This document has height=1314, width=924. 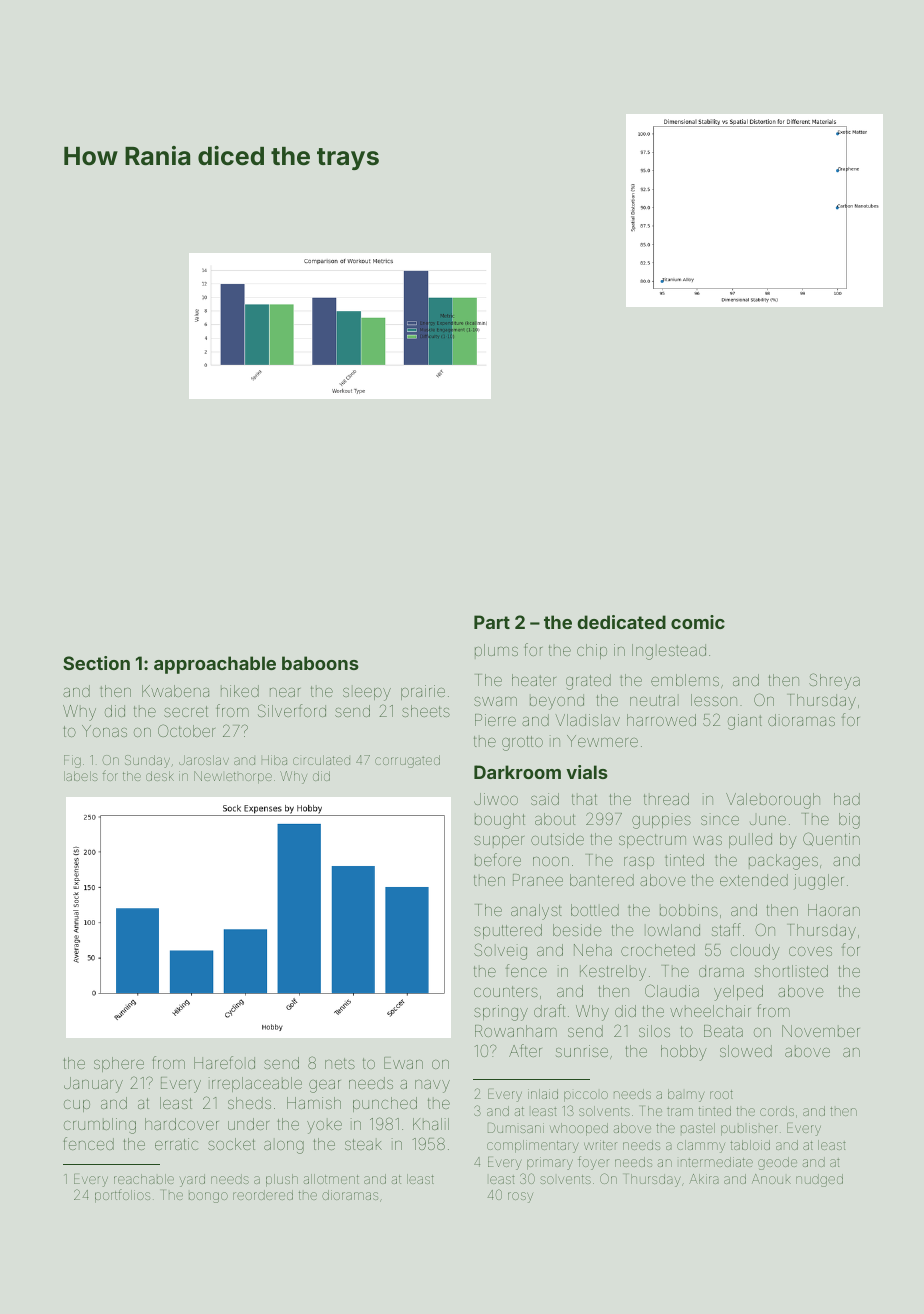 I want to click on Part, so click(x=492, y=622).
